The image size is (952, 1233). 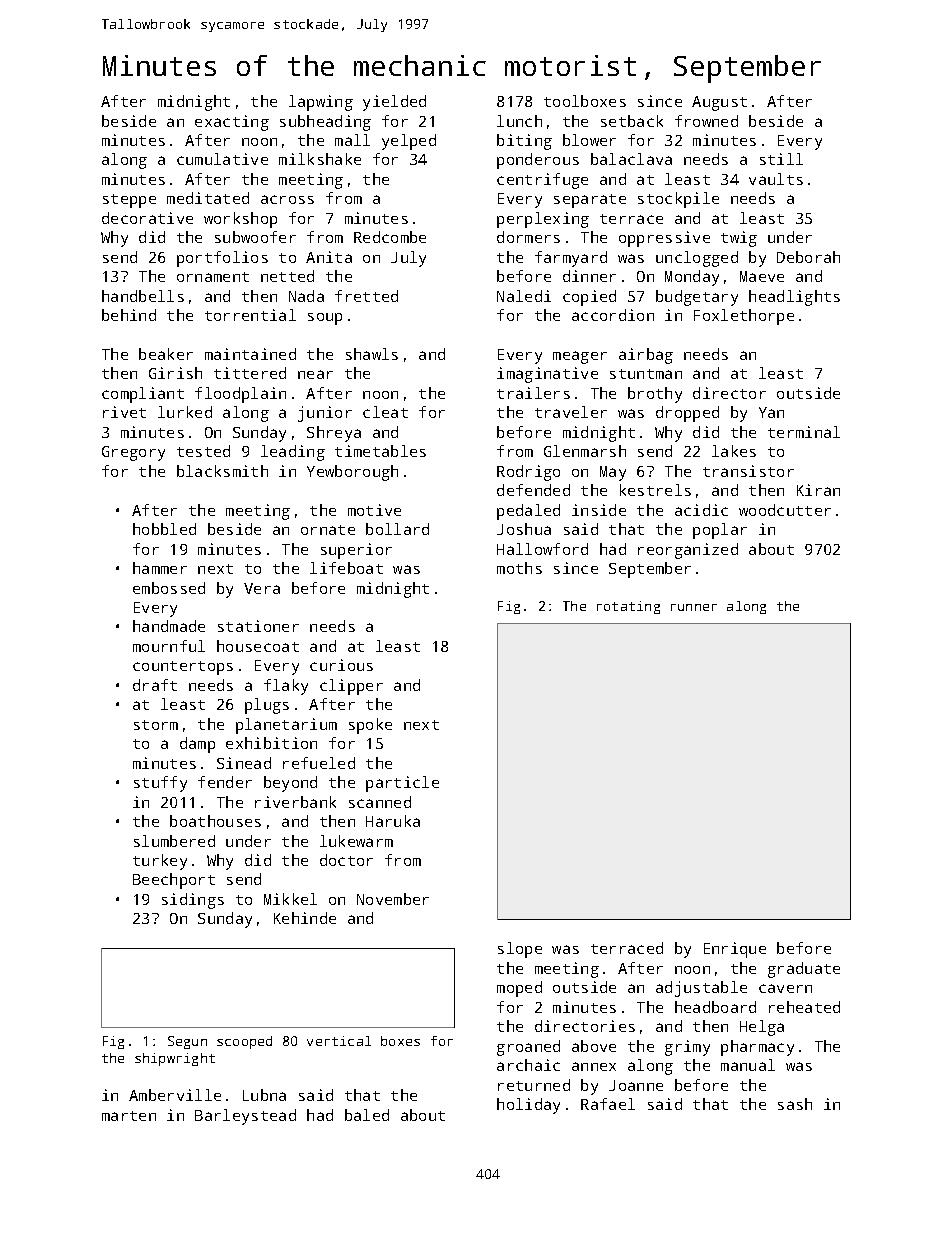 What do you see at coordinates (286, 687) in the screenshot?
I see `flaky` at bounding box center [286, 687].
